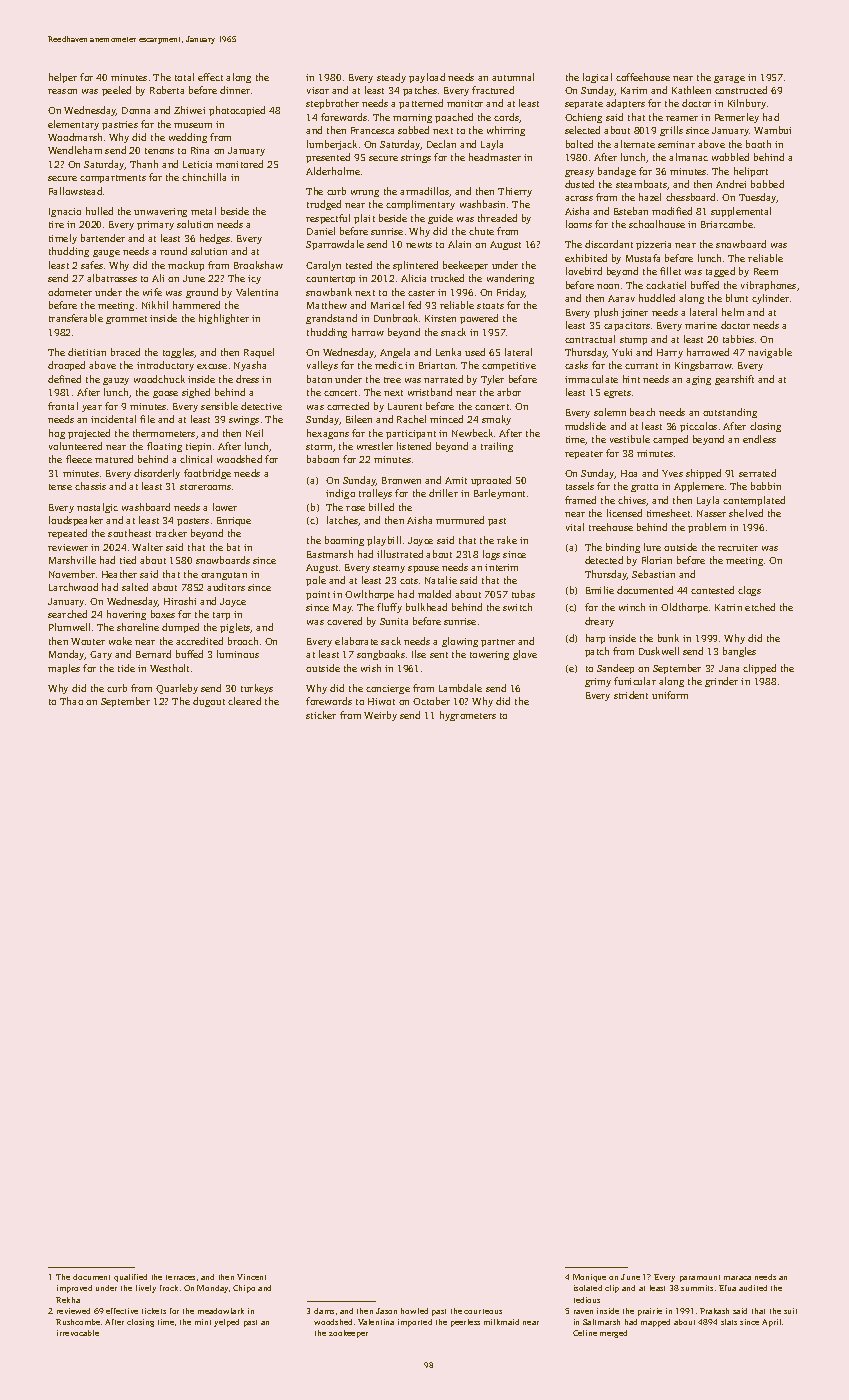 Image resolution: width=849 pixels, height=1400 pixels. I want to click on merged, so click(613, 1334).
